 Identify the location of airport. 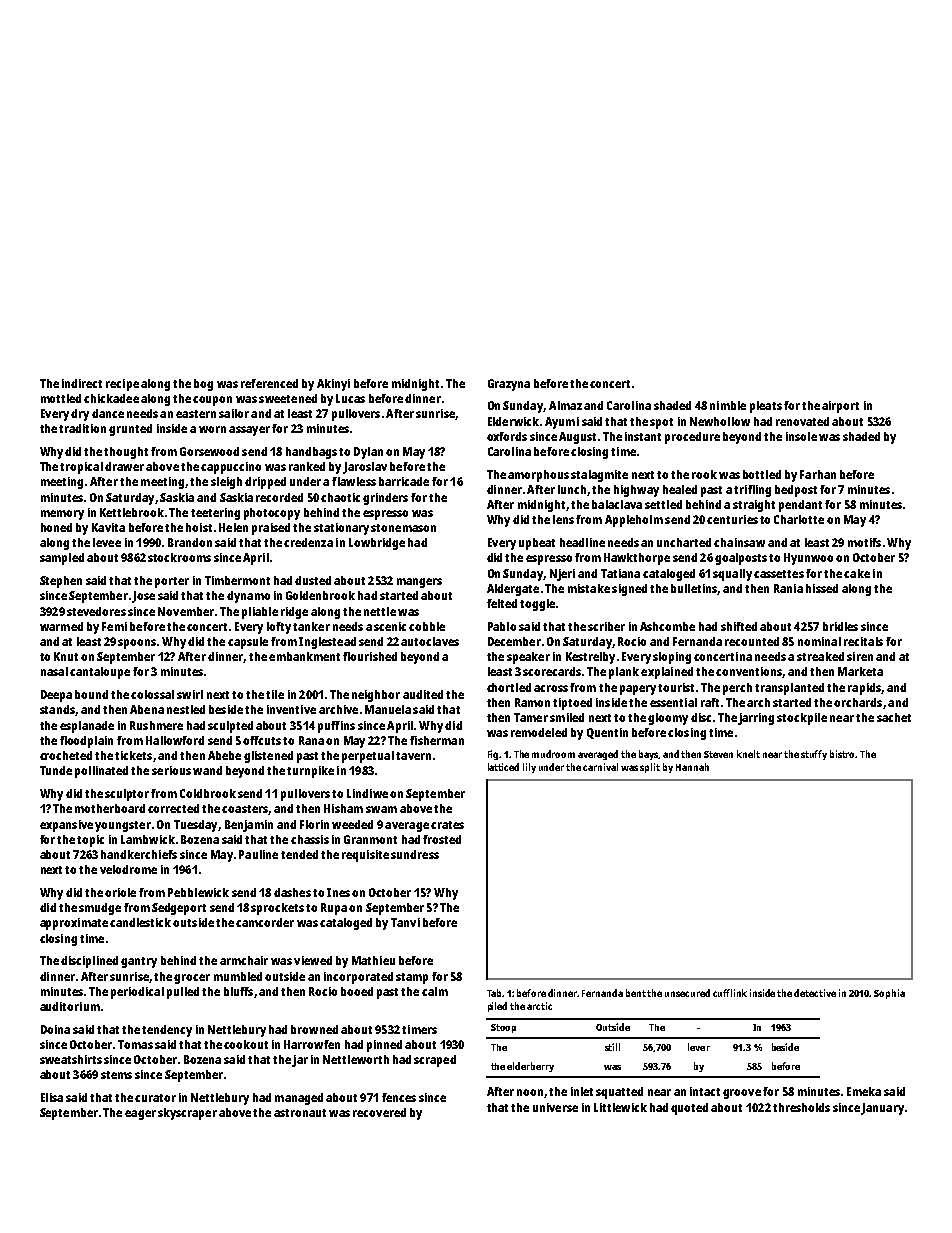
(840, 407).
